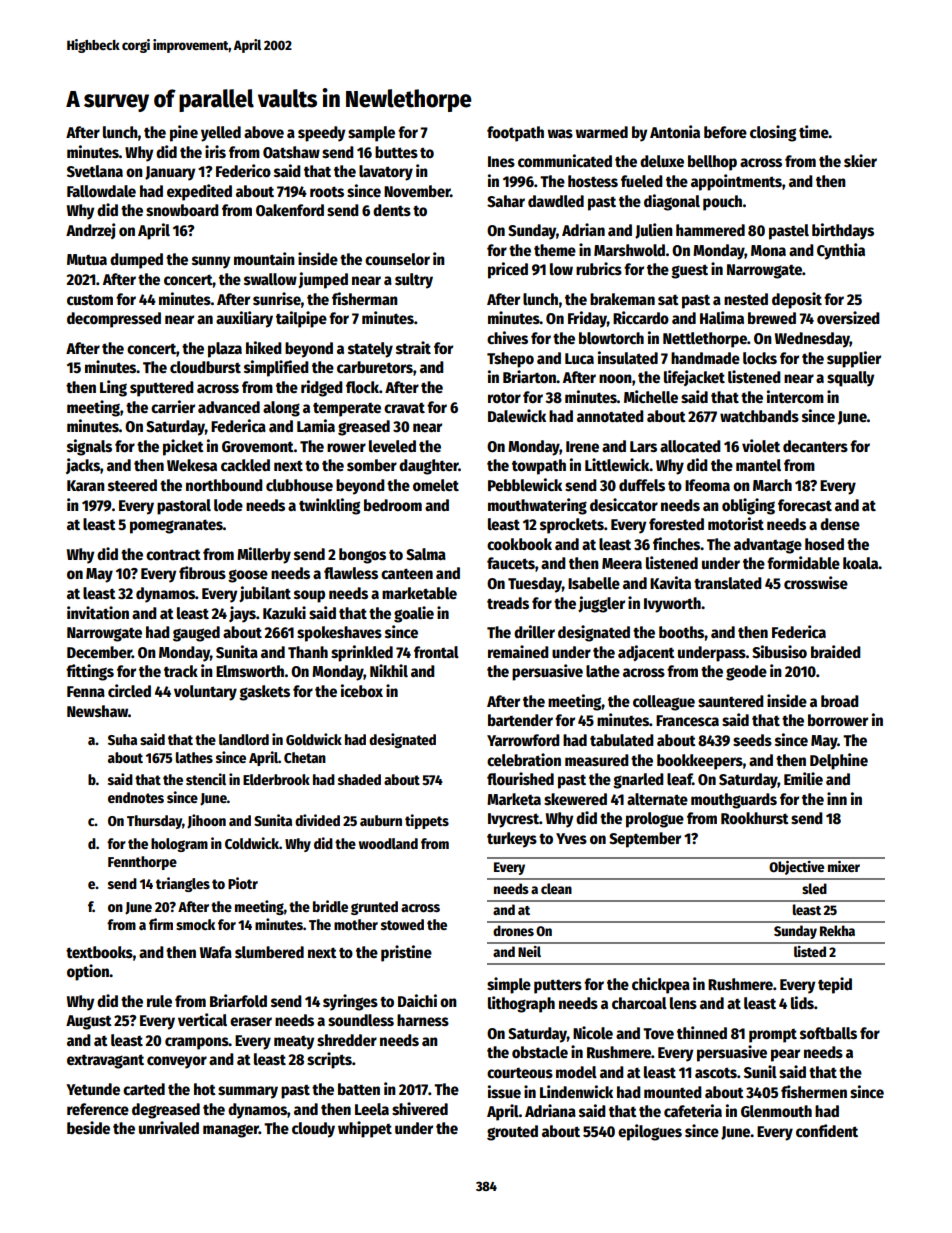 The height and width of the screenshot is (1233, 952). Describe the element at coordinates (556, 888) in the screenshot. I see `clean` at that location.
